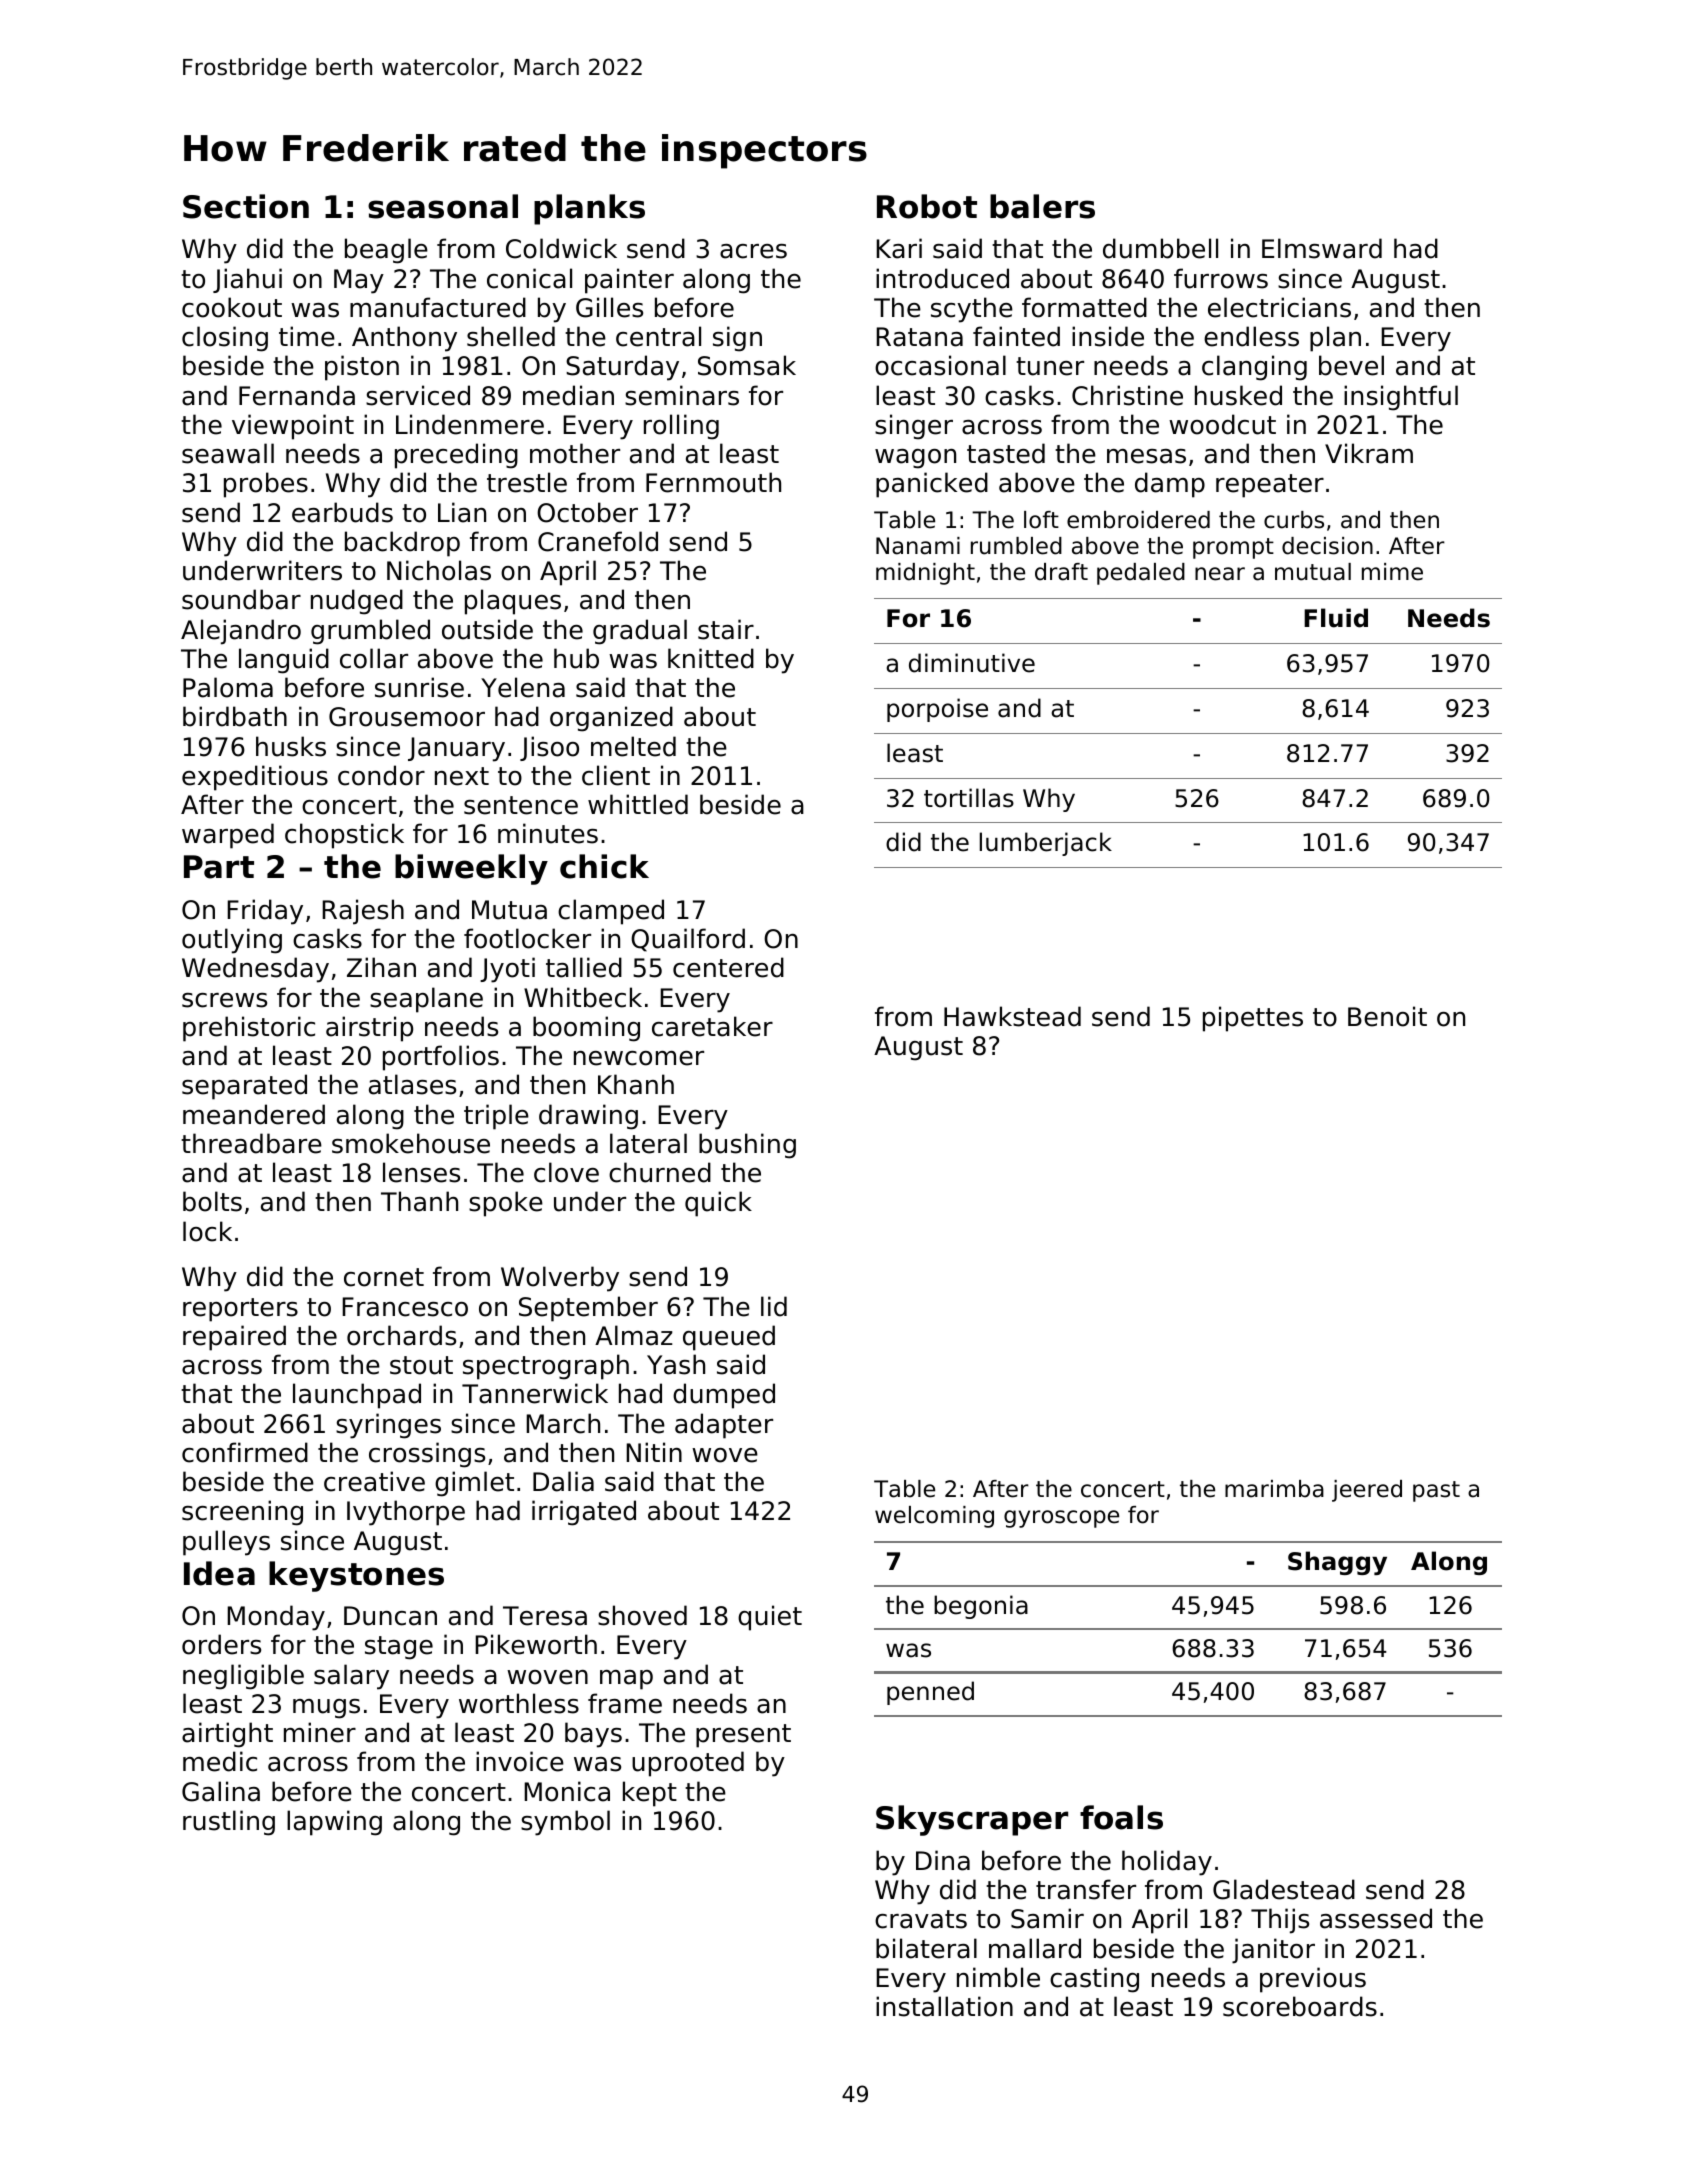 This image has height=2178, width=1683. I want to click on organized, so click(611, 719).
